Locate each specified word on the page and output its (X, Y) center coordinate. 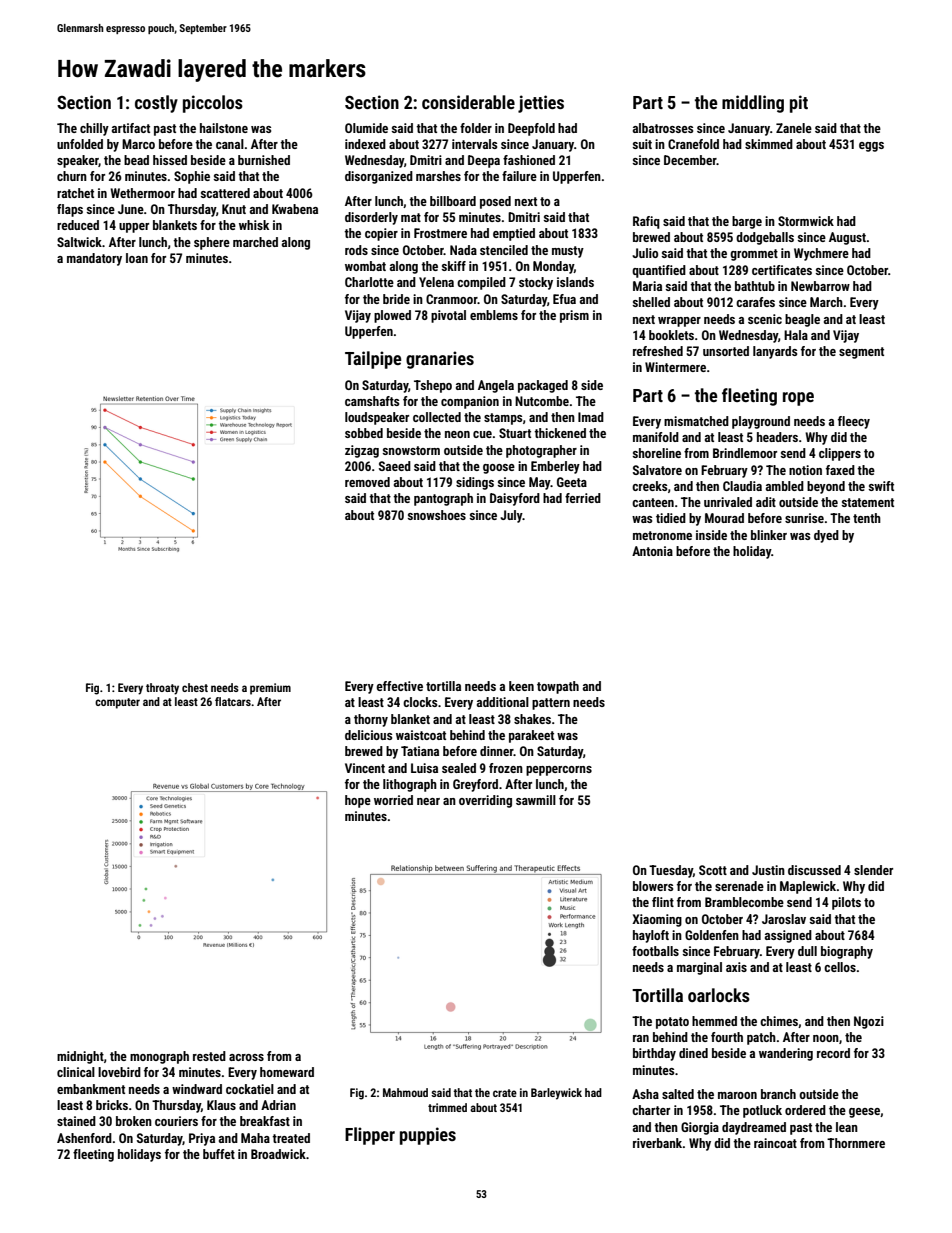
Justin (768, 870)
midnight (80, 1057)
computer (117, 703)
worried (393, 800)
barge (747, 222)
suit (642, 144)
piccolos (213, 104)
